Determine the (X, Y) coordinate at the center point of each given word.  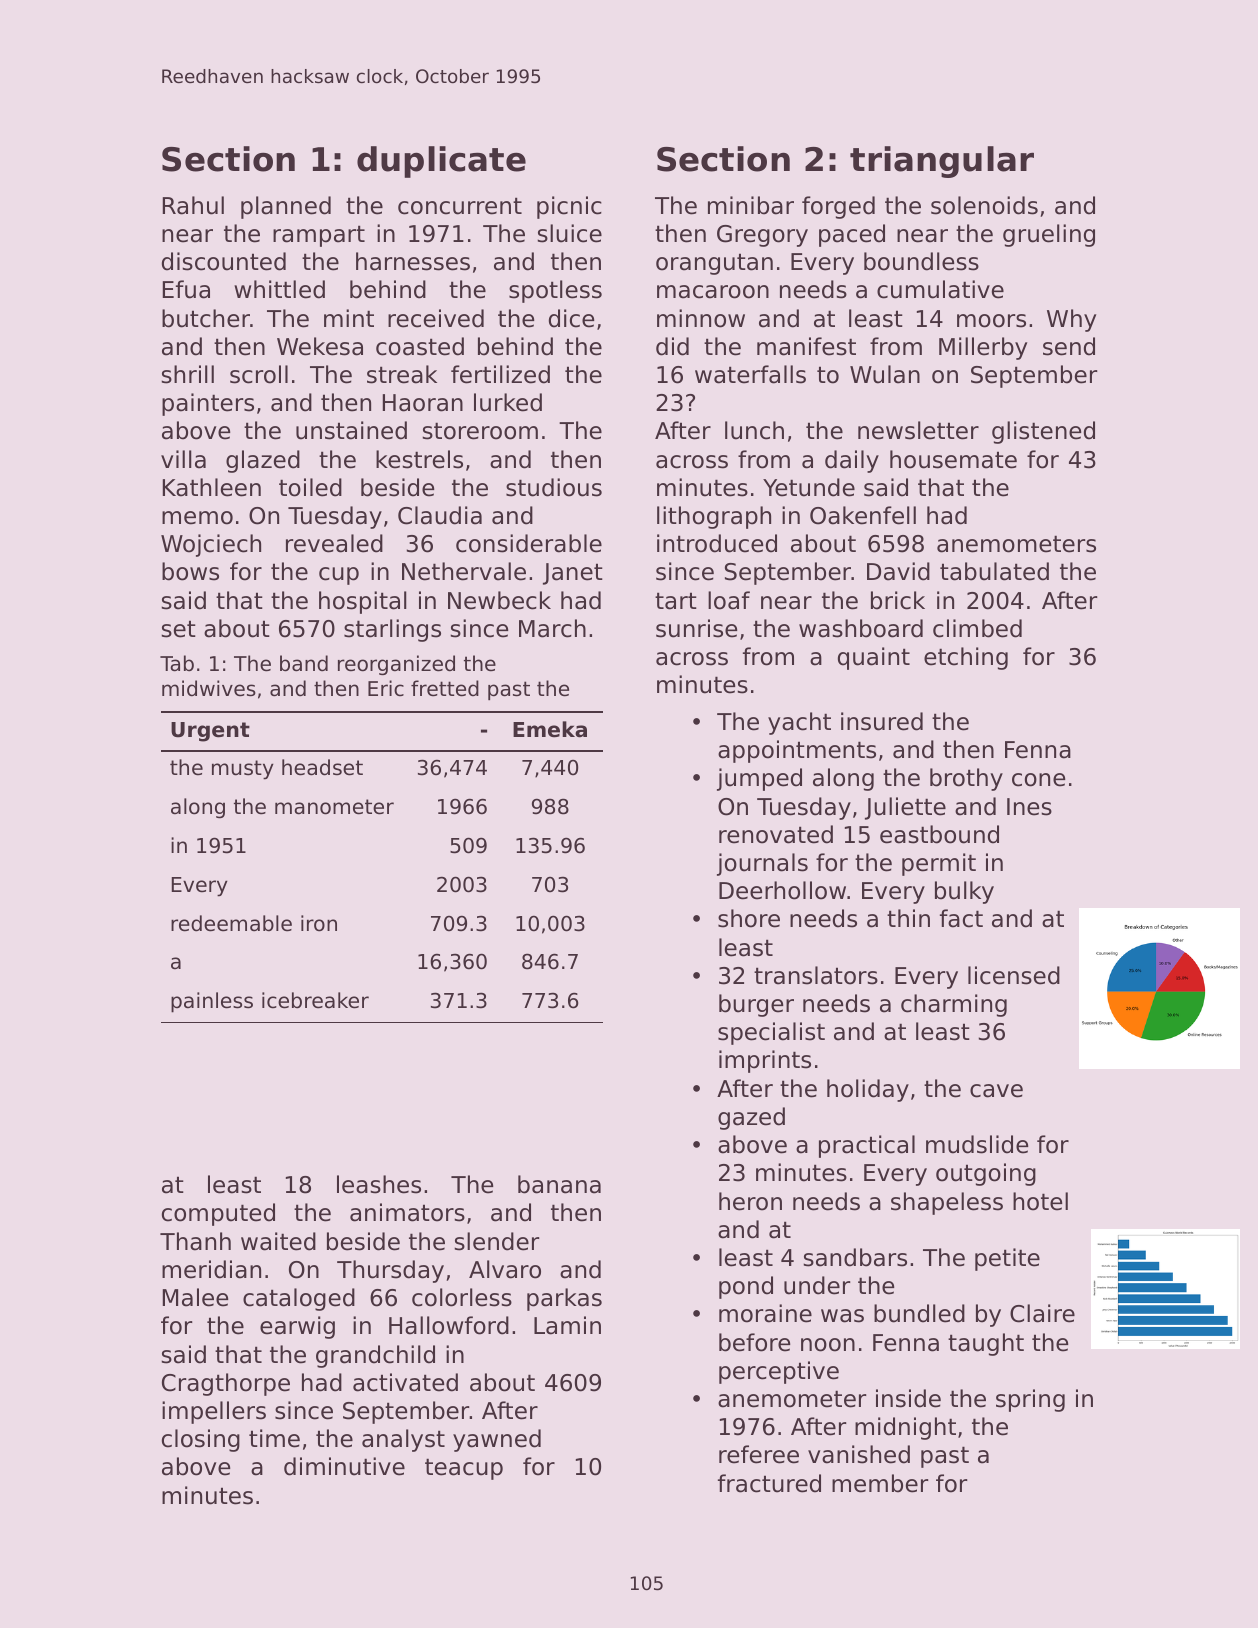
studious (554, 487)
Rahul (193, 205)
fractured (769, 1483)
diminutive (344, 1466)
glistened (1043, 432)
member (880, 1483)
